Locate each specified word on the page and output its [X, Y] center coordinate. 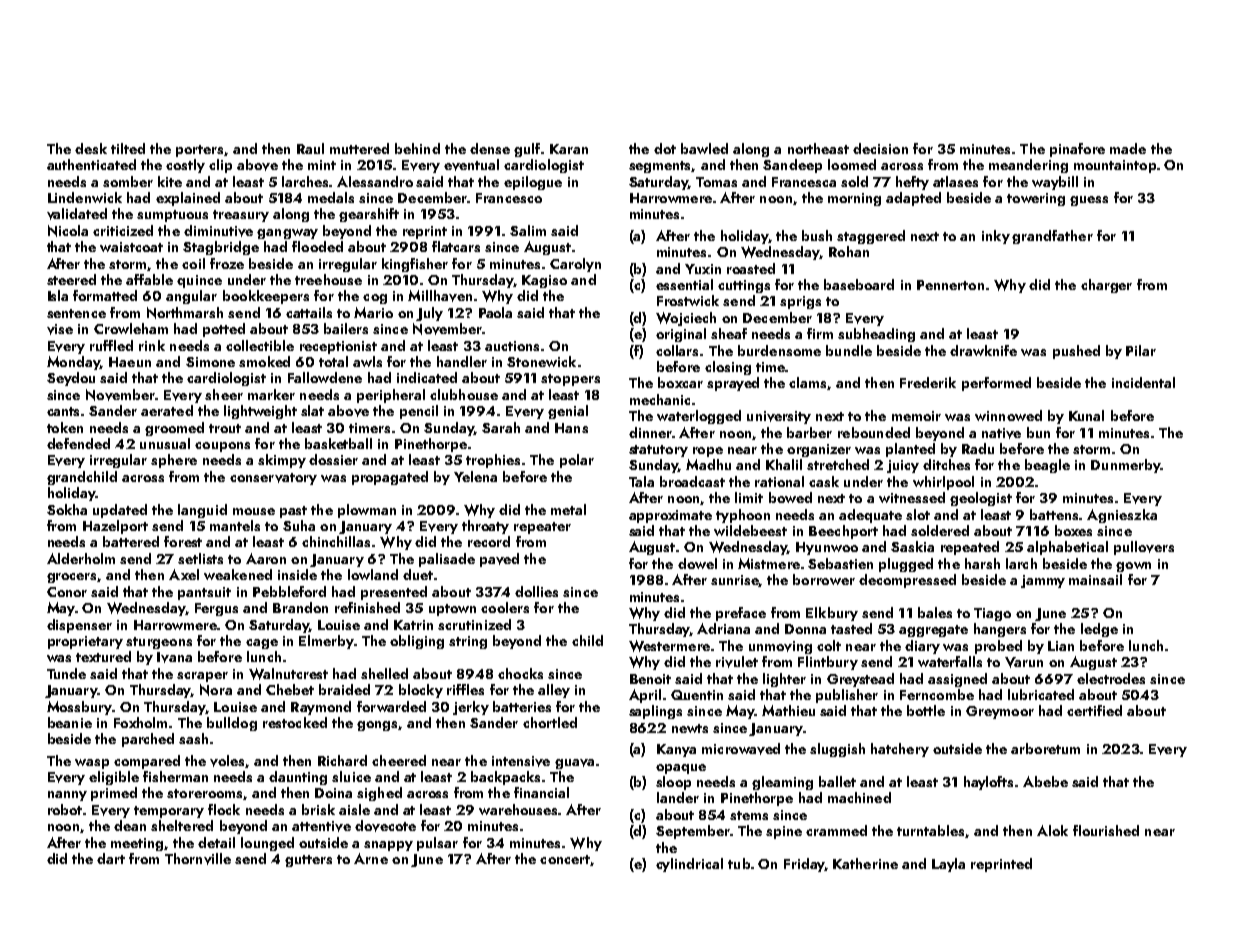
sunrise [735, 581]
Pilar [1141, 350]
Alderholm [81, 558]
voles [227, 761]
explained [188, 199]
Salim [528, 230]
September [693, 832]
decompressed [907, 581]
